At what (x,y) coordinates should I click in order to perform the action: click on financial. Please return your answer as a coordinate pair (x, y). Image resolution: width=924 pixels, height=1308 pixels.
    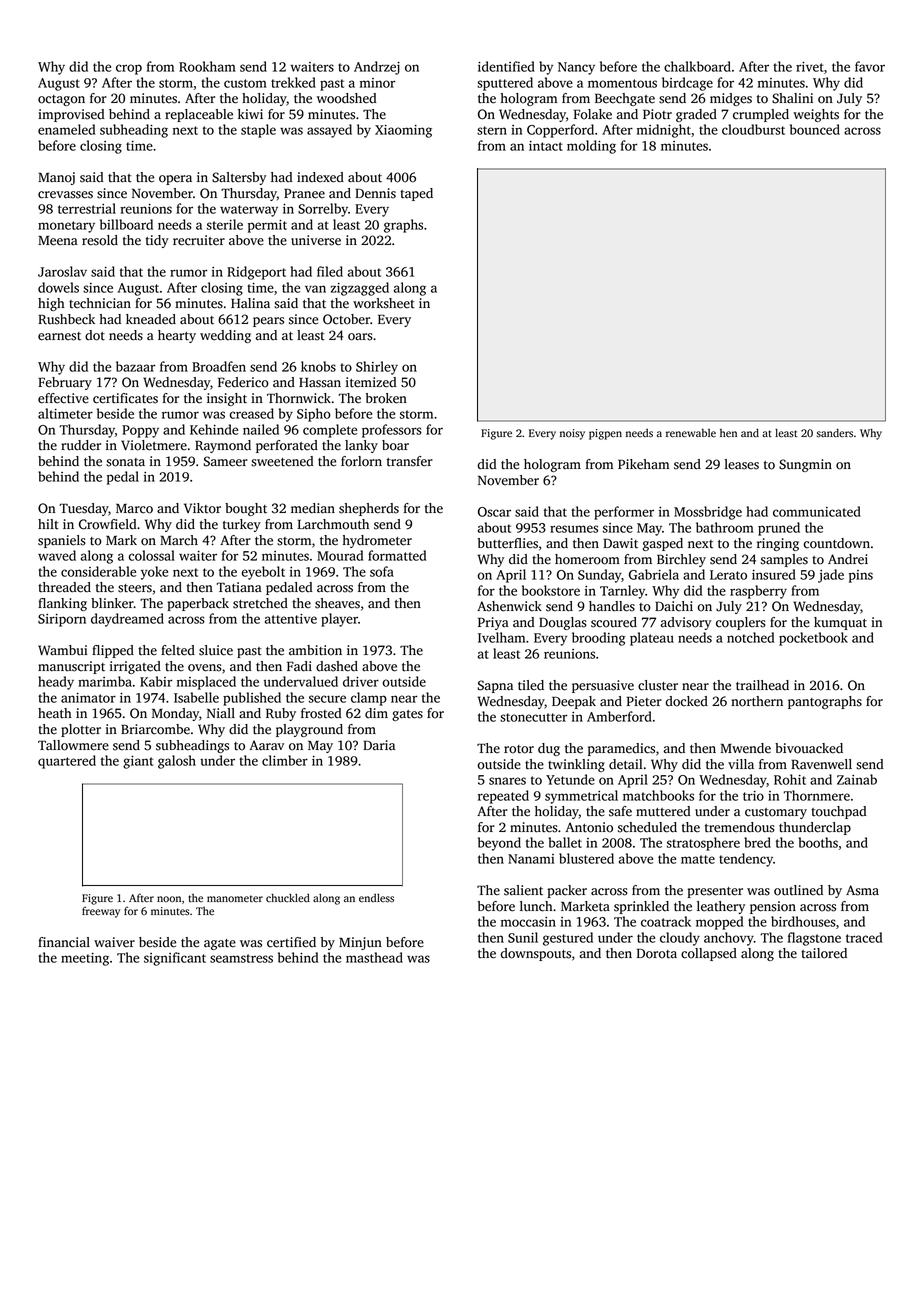
    Looking at the image, I should click on (64, 942).
